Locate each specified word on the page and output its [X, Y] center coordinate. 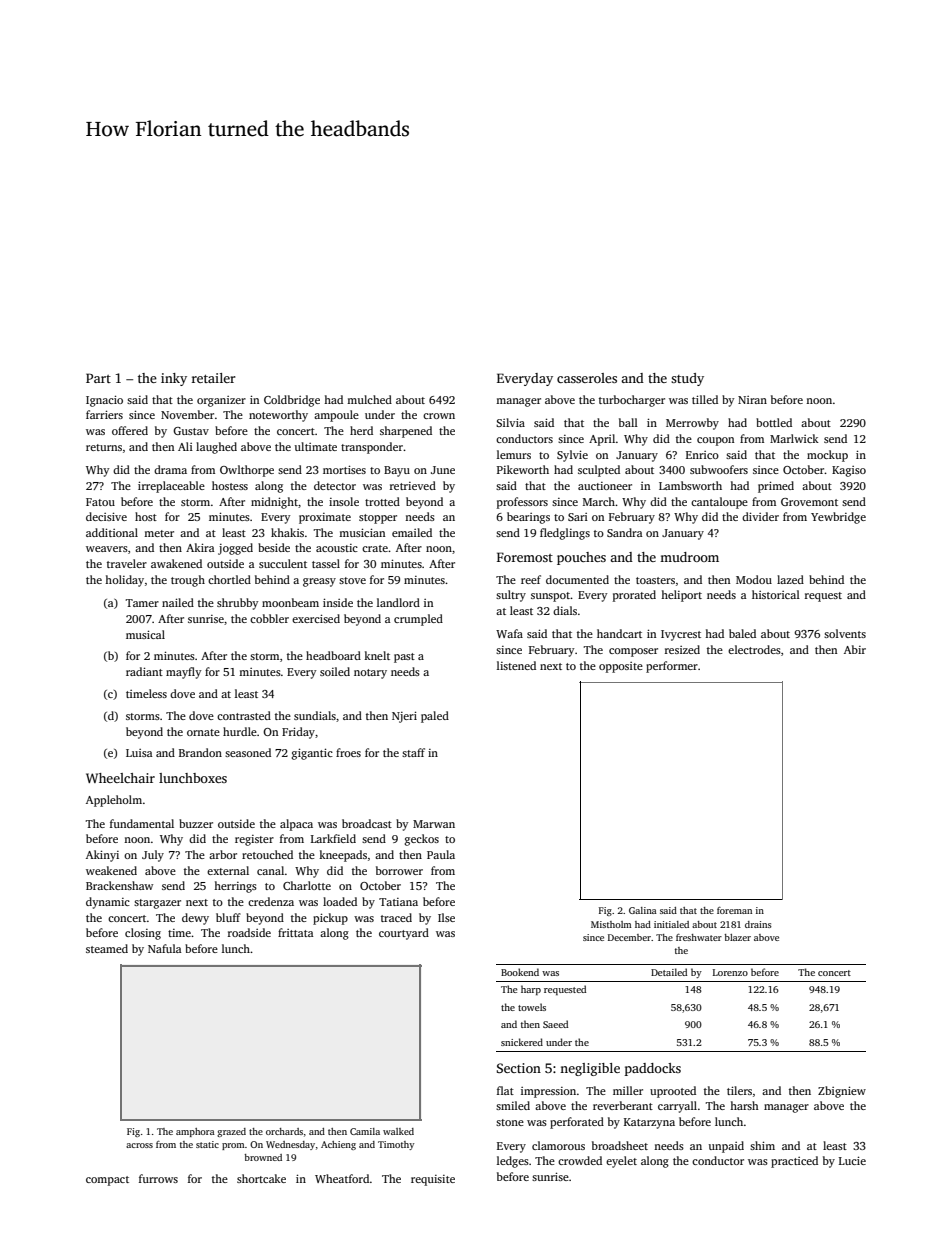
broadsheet [620, 1145]
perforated [577, 1123]
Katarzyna [649, 1123]
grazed [231, 1132]
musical [145, 634]
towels [532, 1007]
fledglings [565, 534]
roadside [249, 932]
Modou [754, 579]
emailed [412, 532]
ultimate [316, 446]
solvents [845, 633]
